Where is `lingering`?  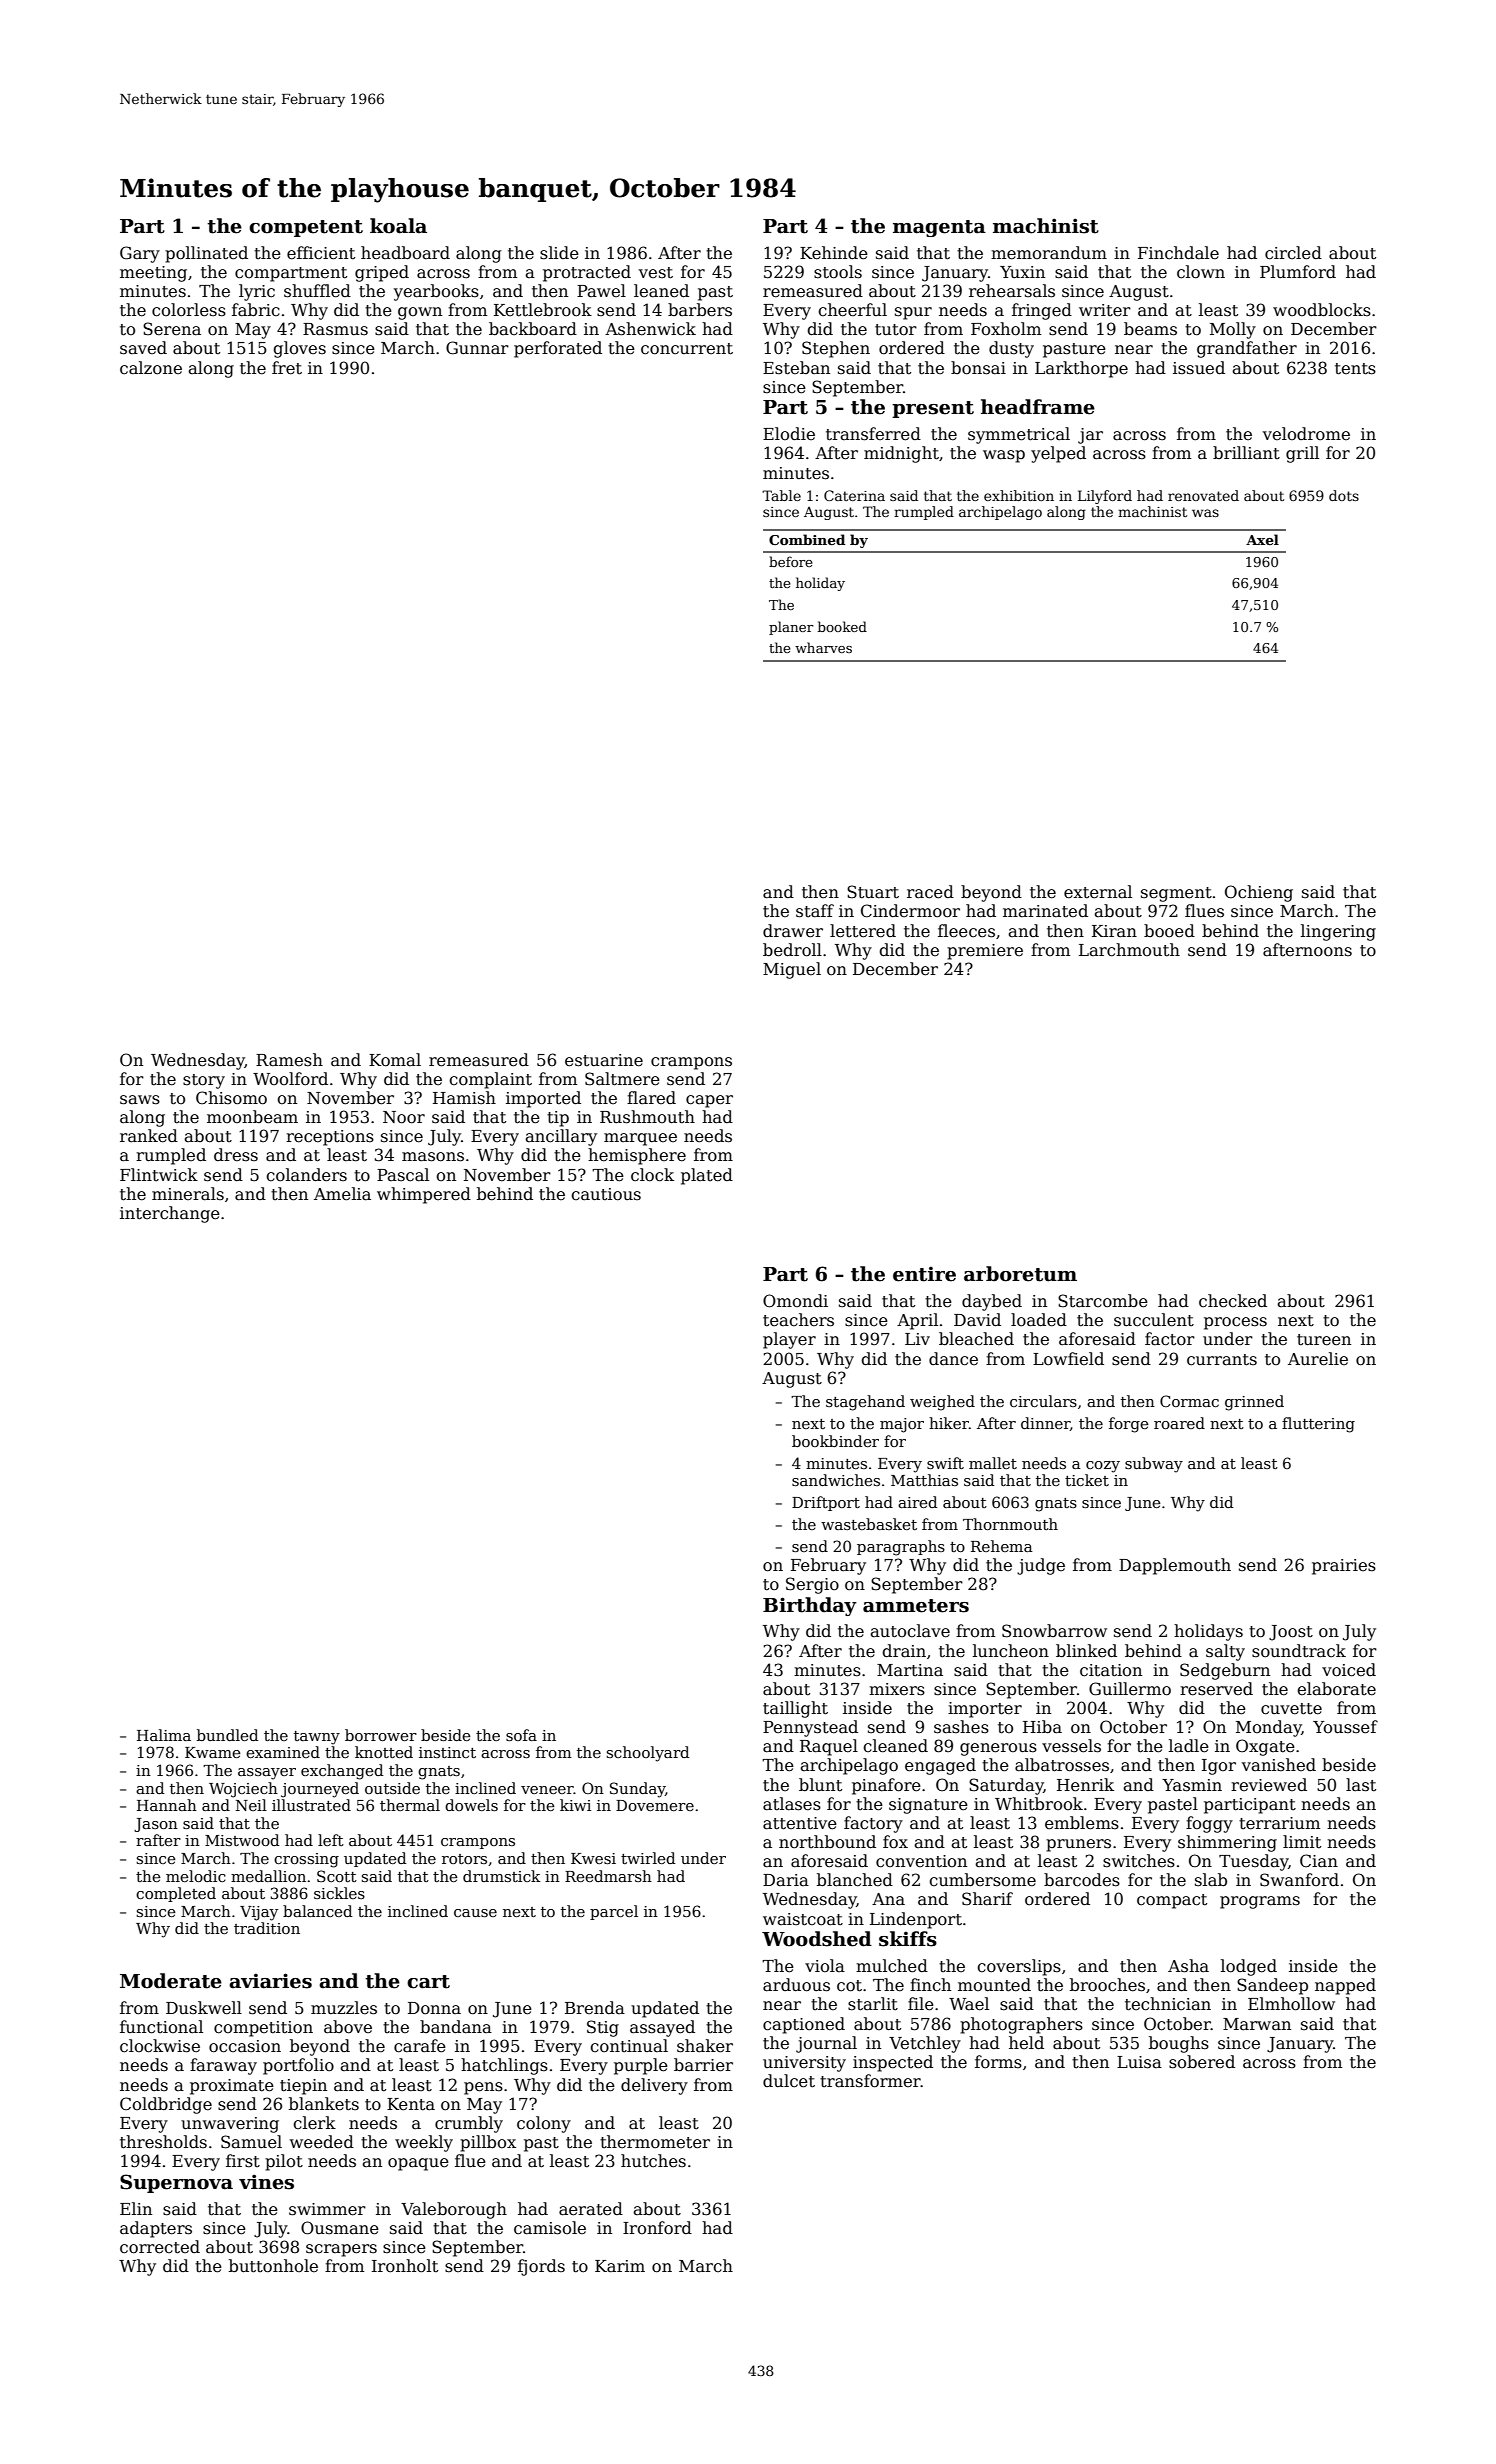
lingering is located at coordinates (1338, 932).
